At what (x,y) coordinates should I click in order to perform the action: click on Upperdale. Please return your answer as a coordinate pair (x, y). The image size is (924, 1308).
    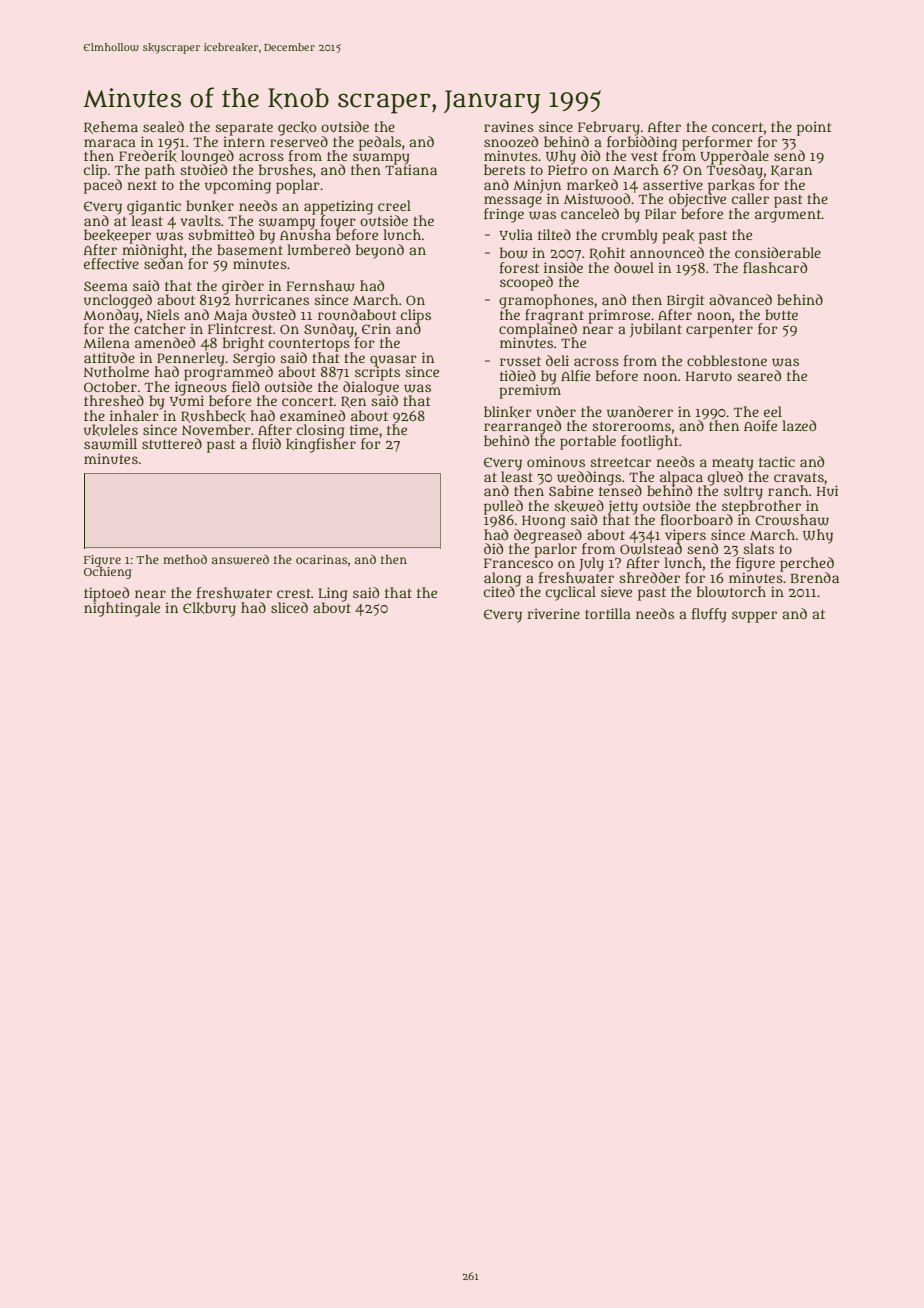
    Looking at the image, I should click on (734, 157).
